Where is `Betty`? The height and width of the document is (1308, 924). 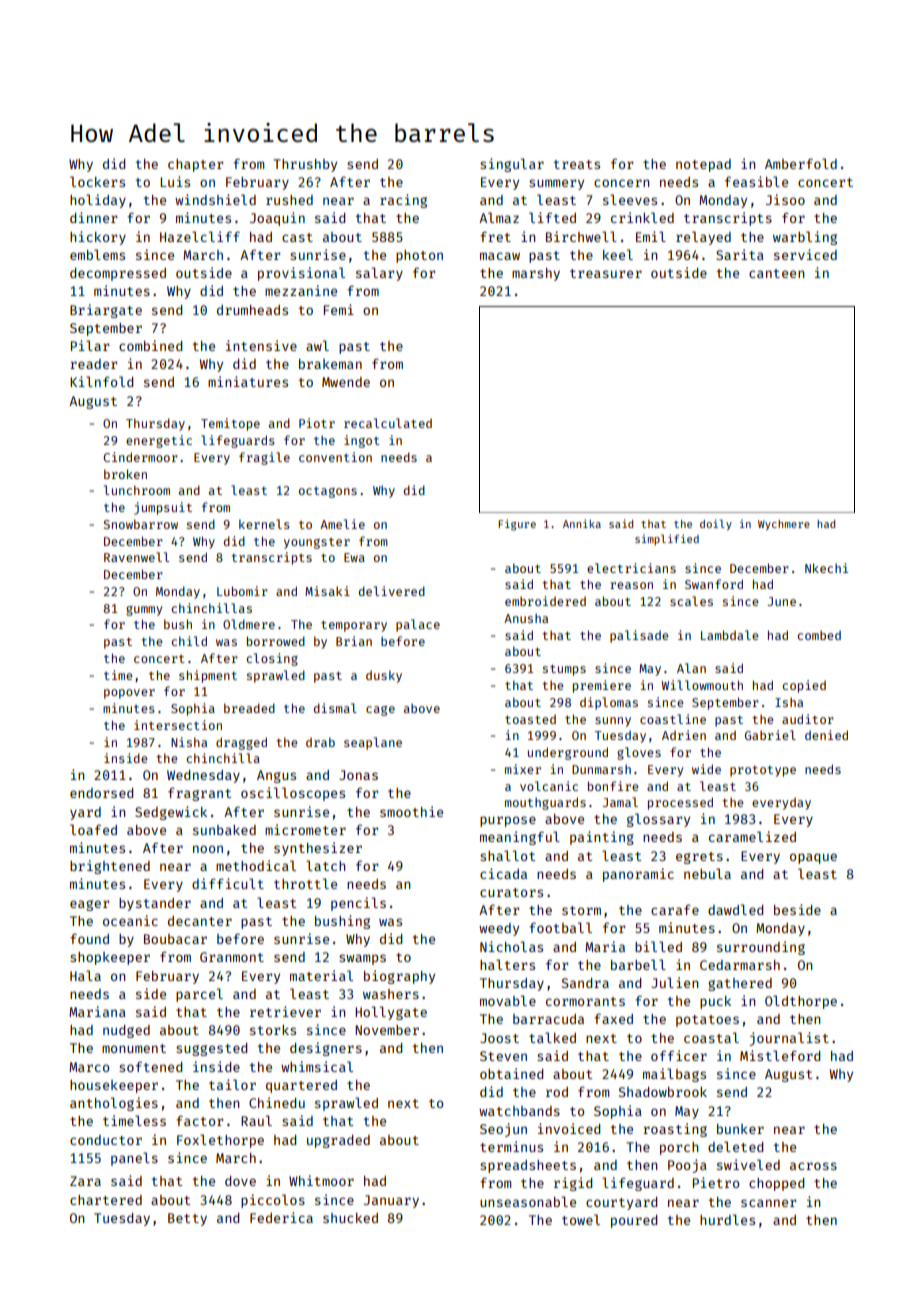 Betty is located at coordinates (187, 1219).
